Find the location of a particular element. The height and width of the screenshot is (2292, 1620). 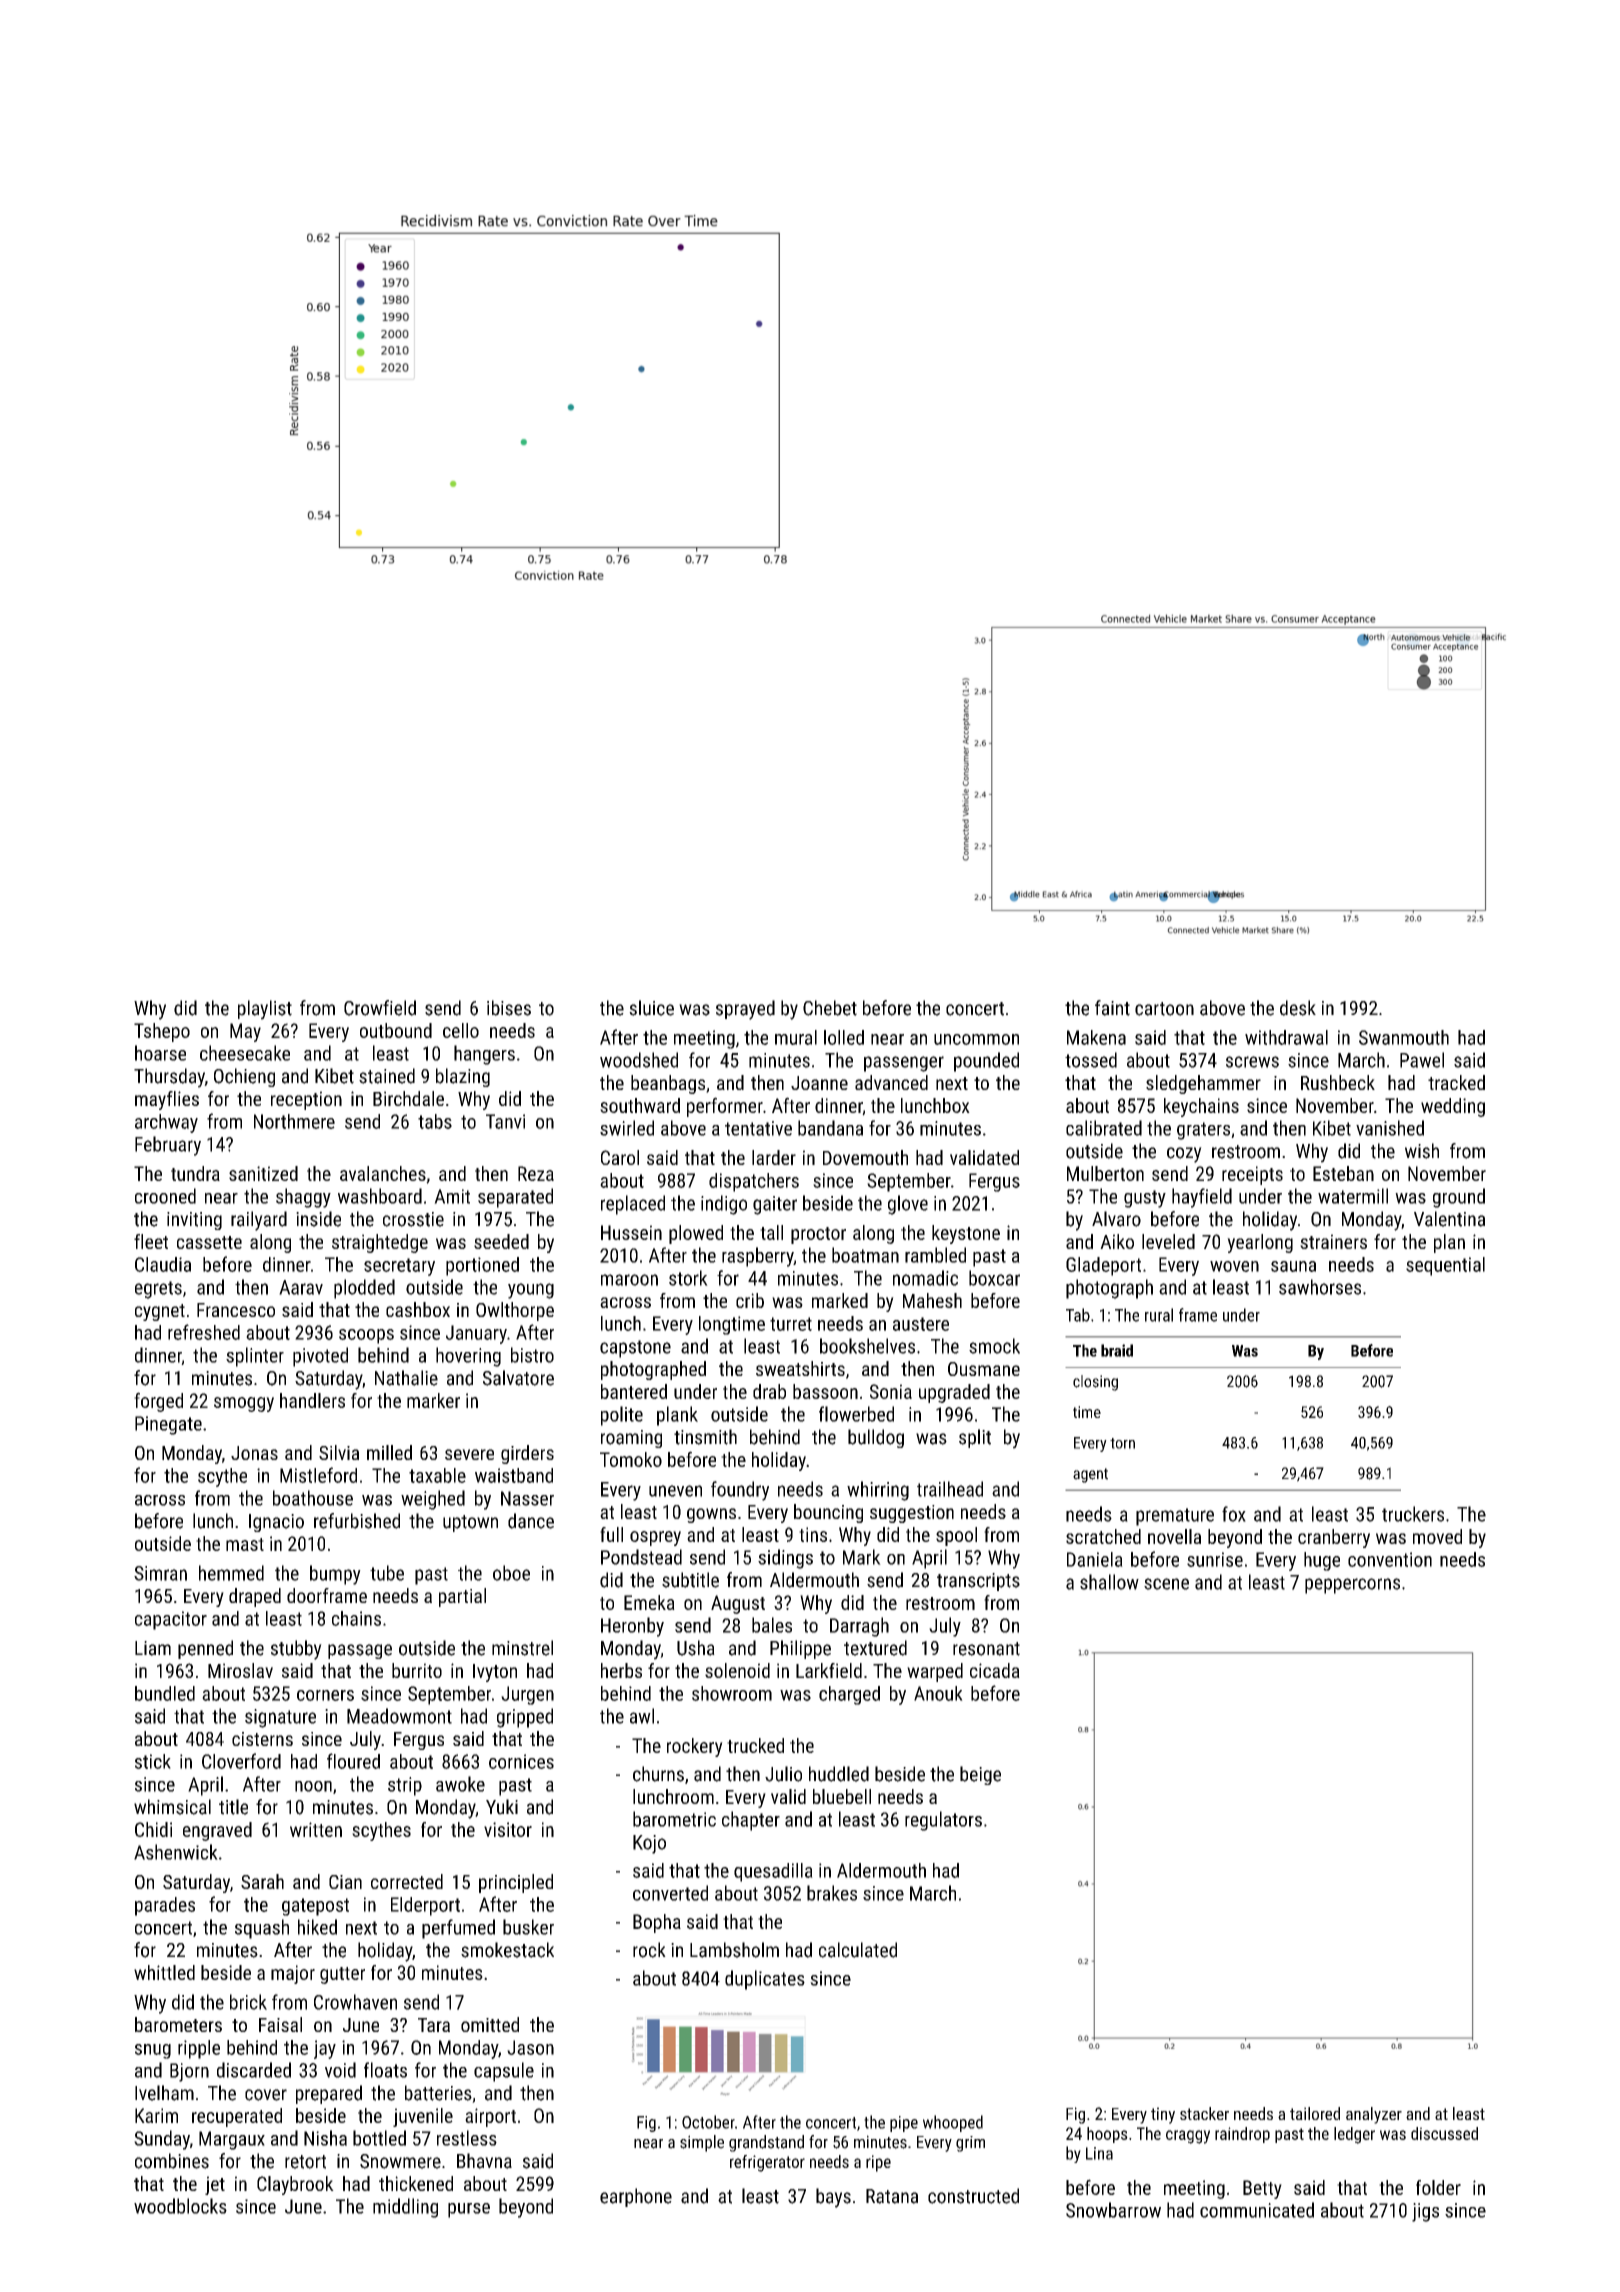

folder is located at coordinates (1438, 2187).
